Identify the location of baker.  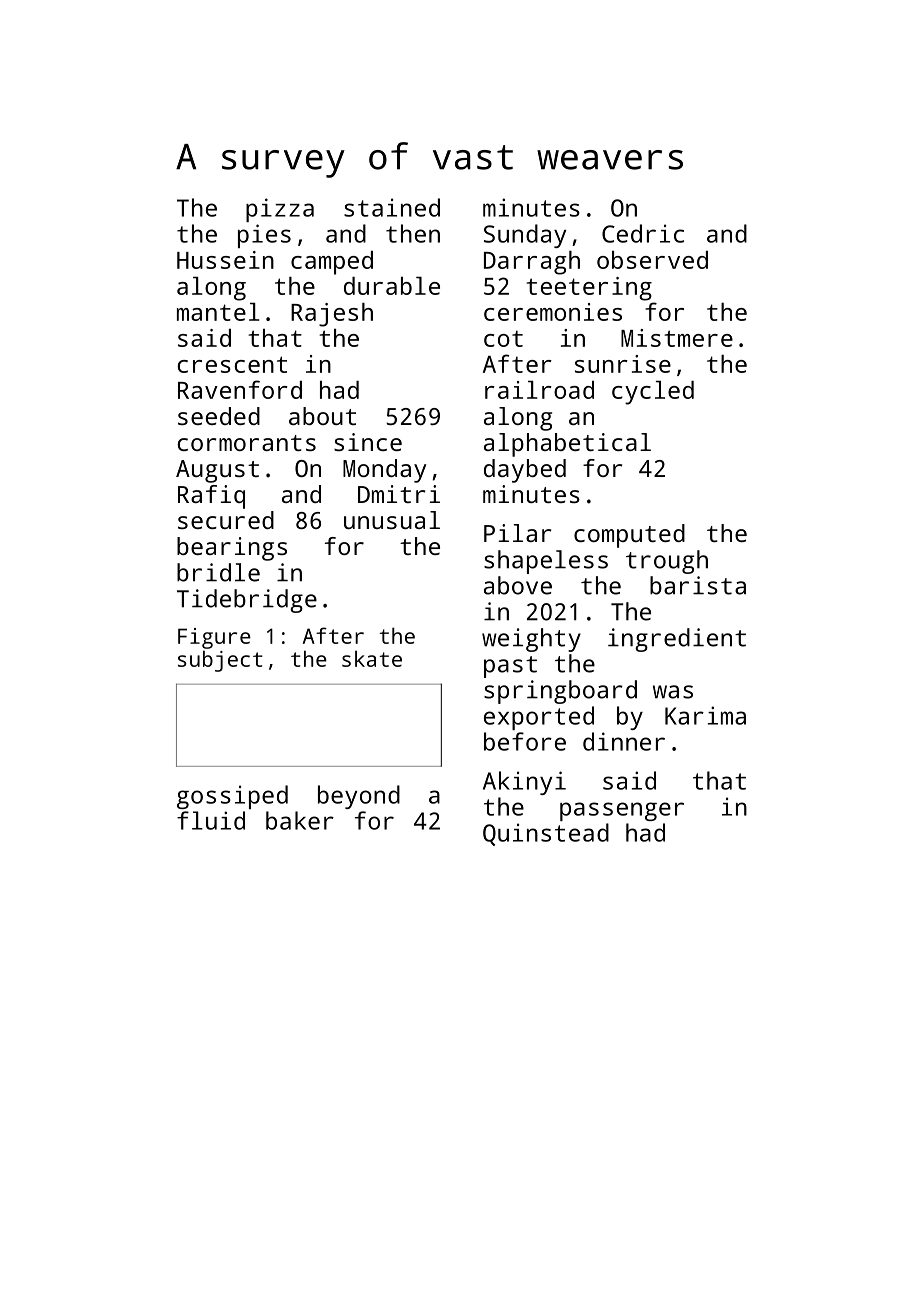
(300, 820).
